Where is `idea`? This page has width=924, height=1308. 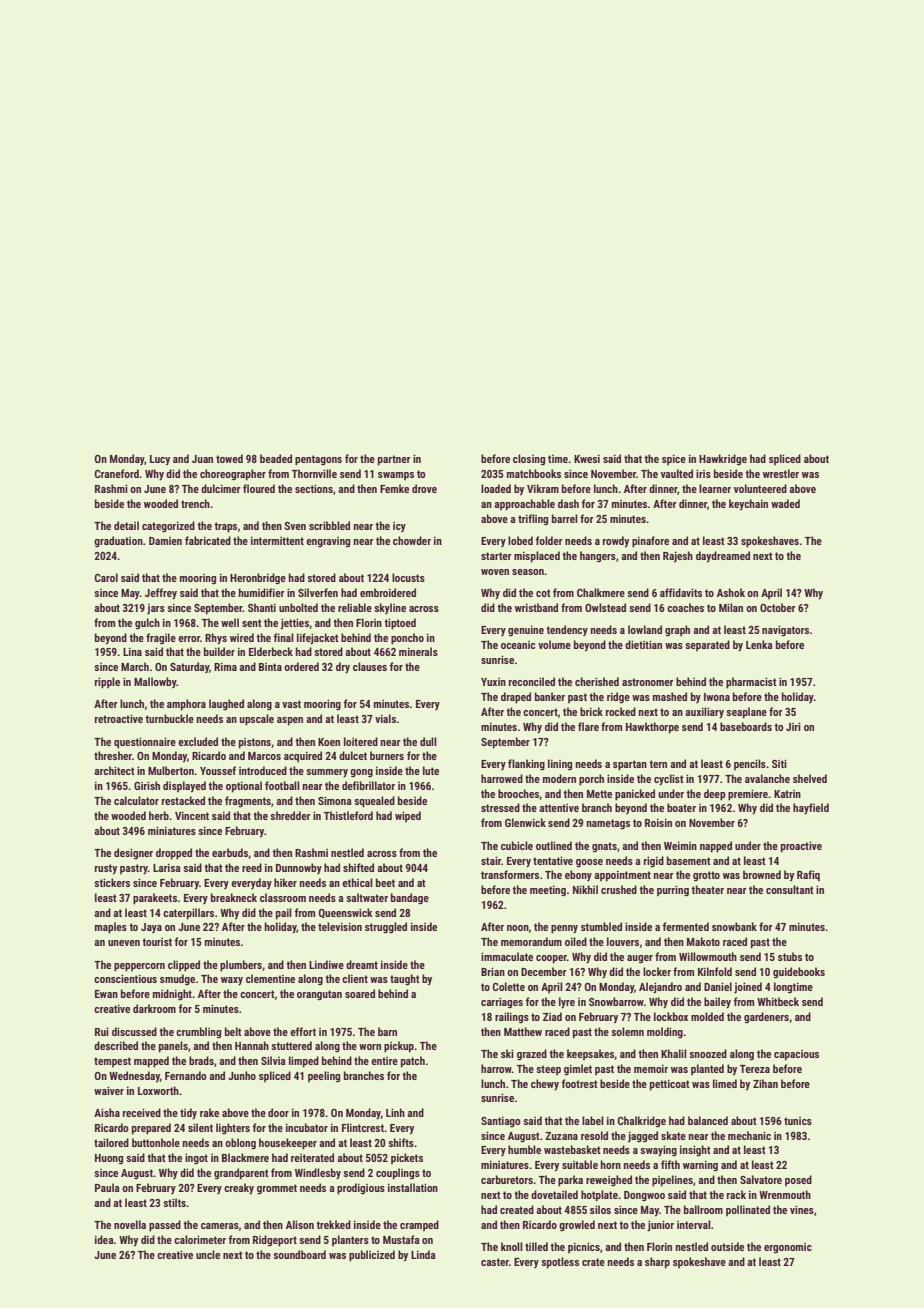
idea is located at coordinates (104, 1239).
